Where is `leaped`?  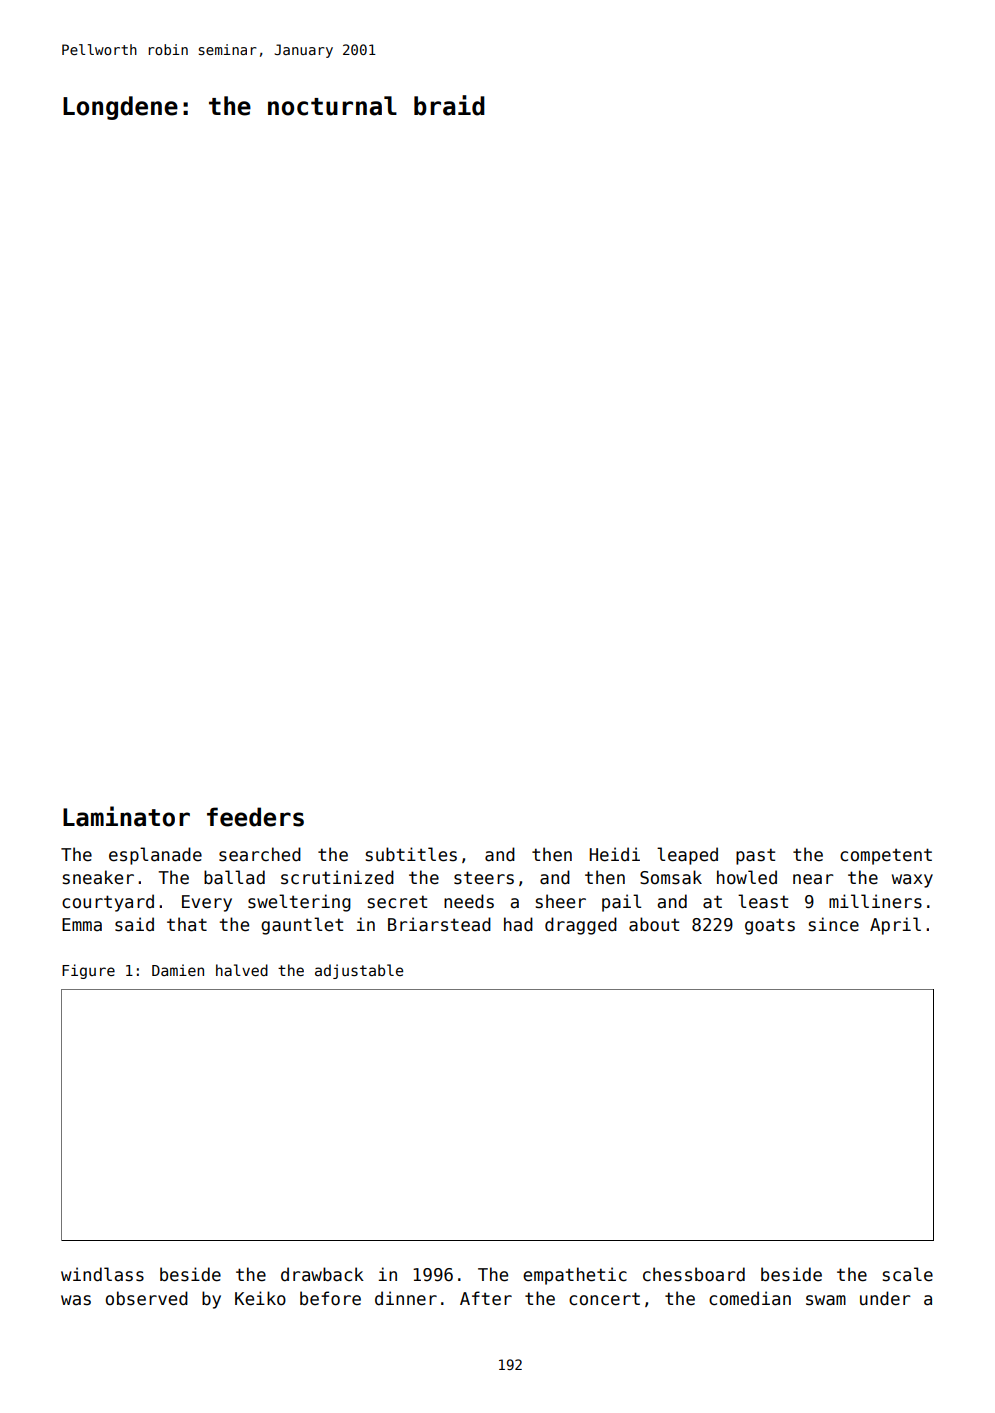
leaped is located at coordinates (687, 856).
